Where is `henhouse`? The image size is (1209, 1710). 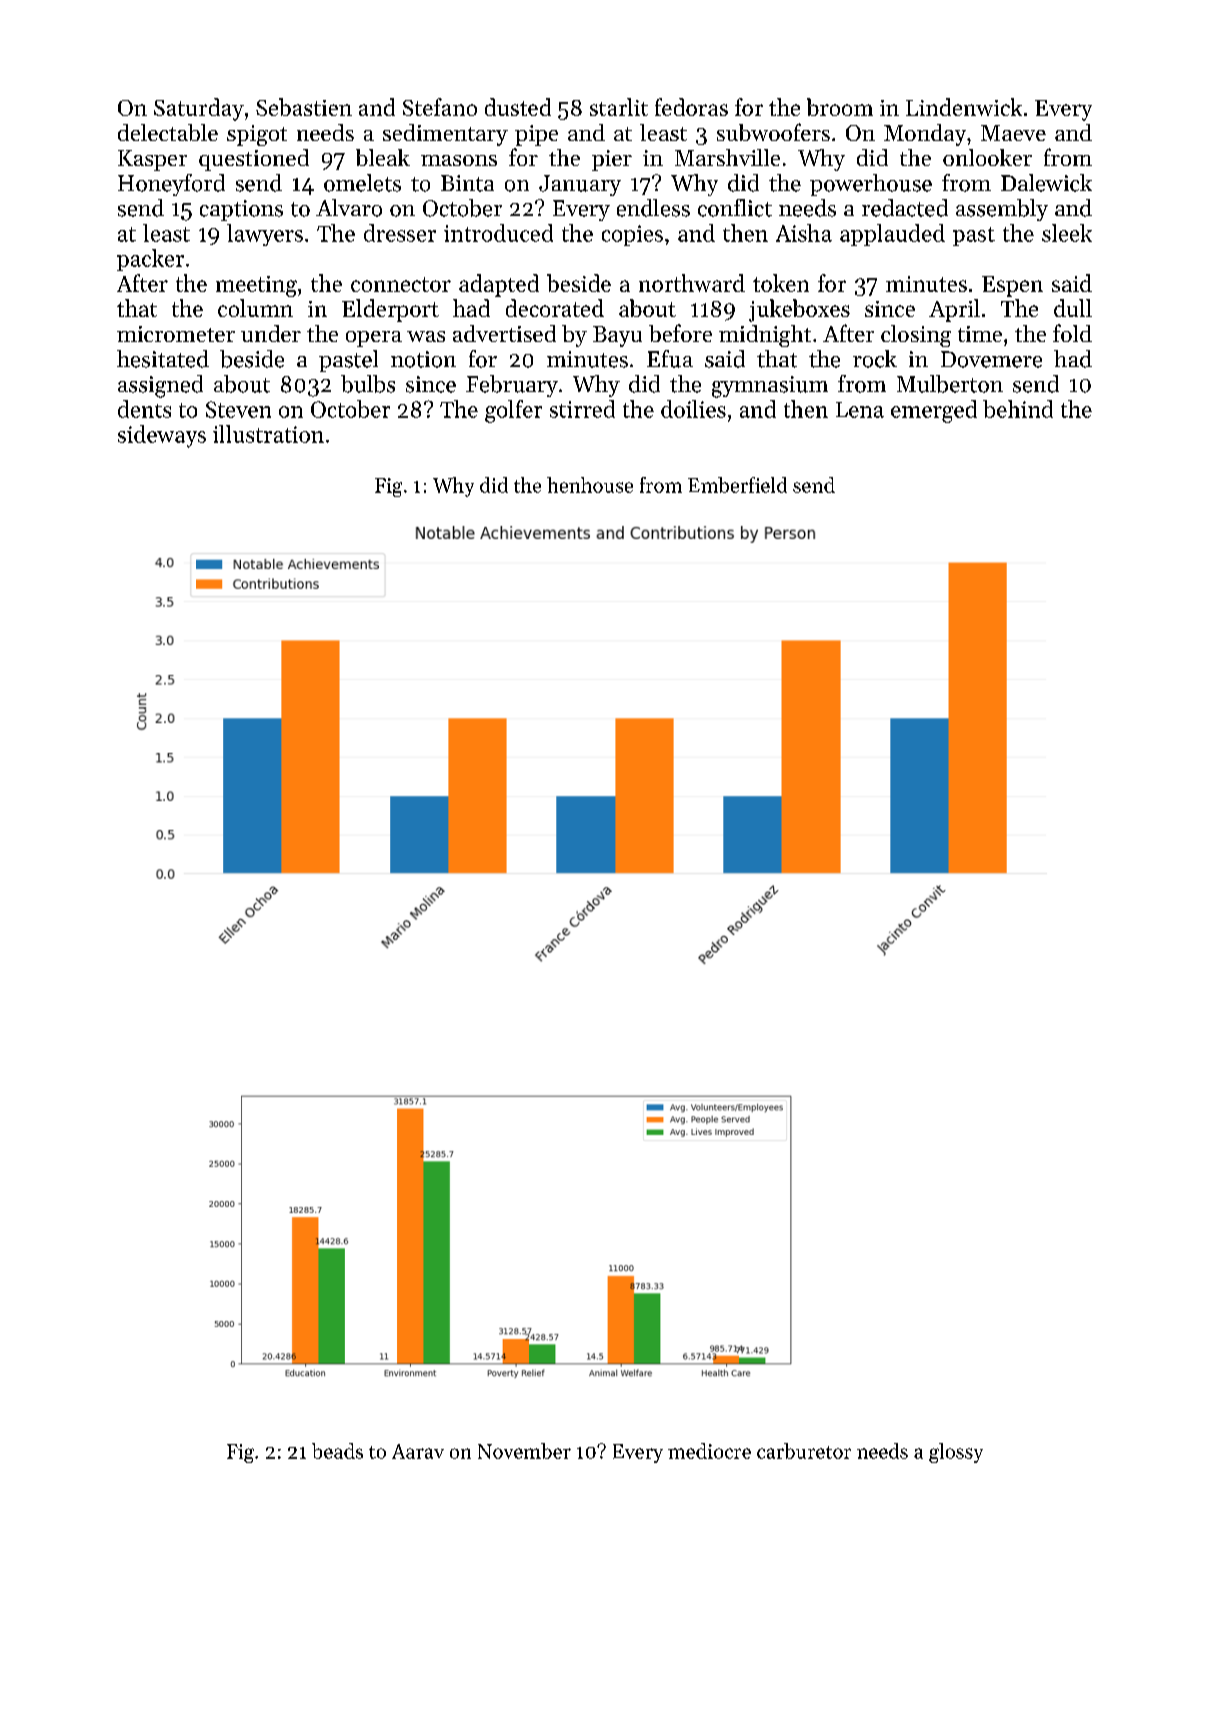
henhouse is located at coordinates (590, 485).
